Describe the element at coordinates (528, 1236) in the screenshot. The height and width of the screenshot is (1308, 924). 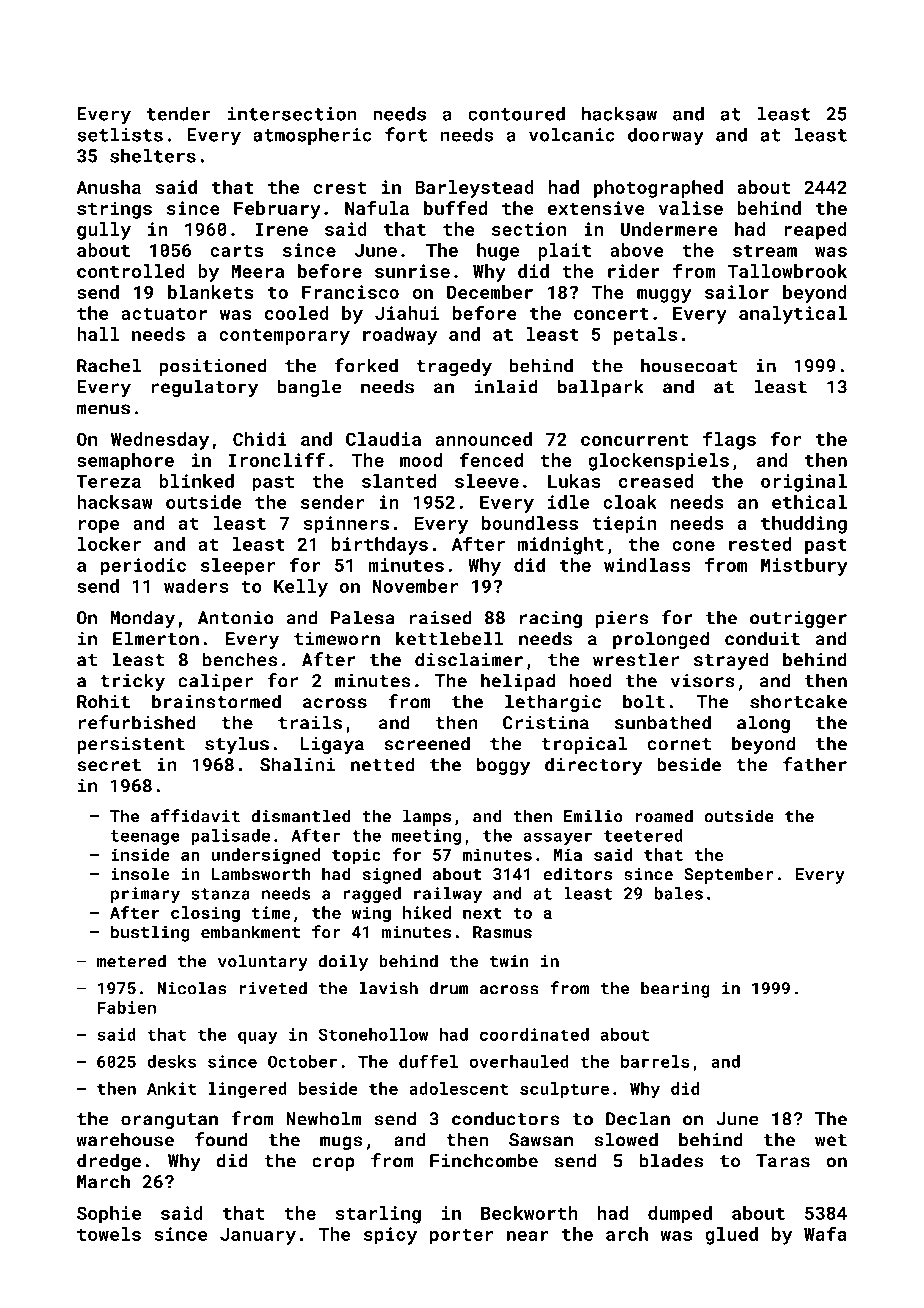
I see `near` at that location.
